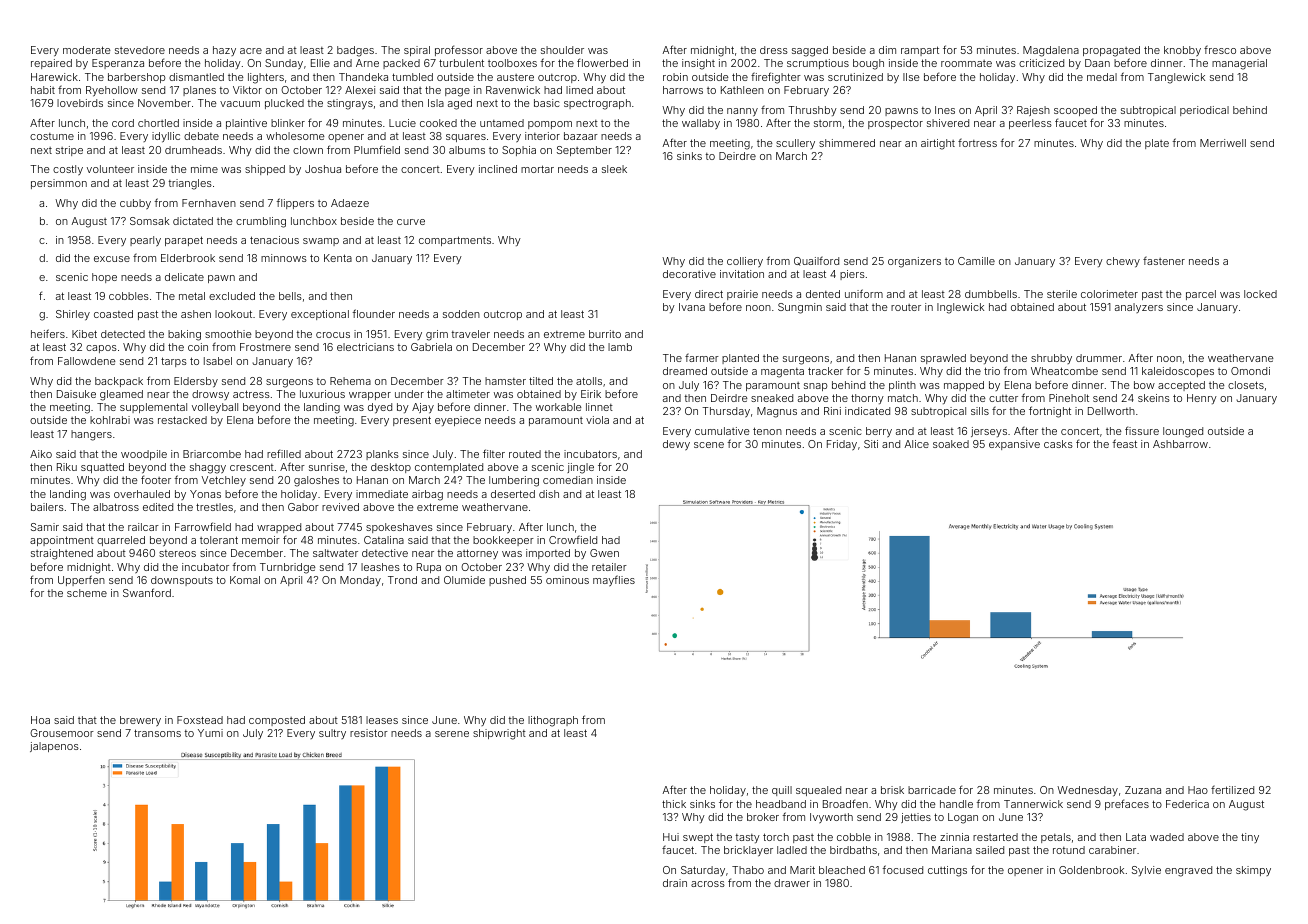  Describe the element at coordinates (355, 51) in the document. I see `badges` at that location.
